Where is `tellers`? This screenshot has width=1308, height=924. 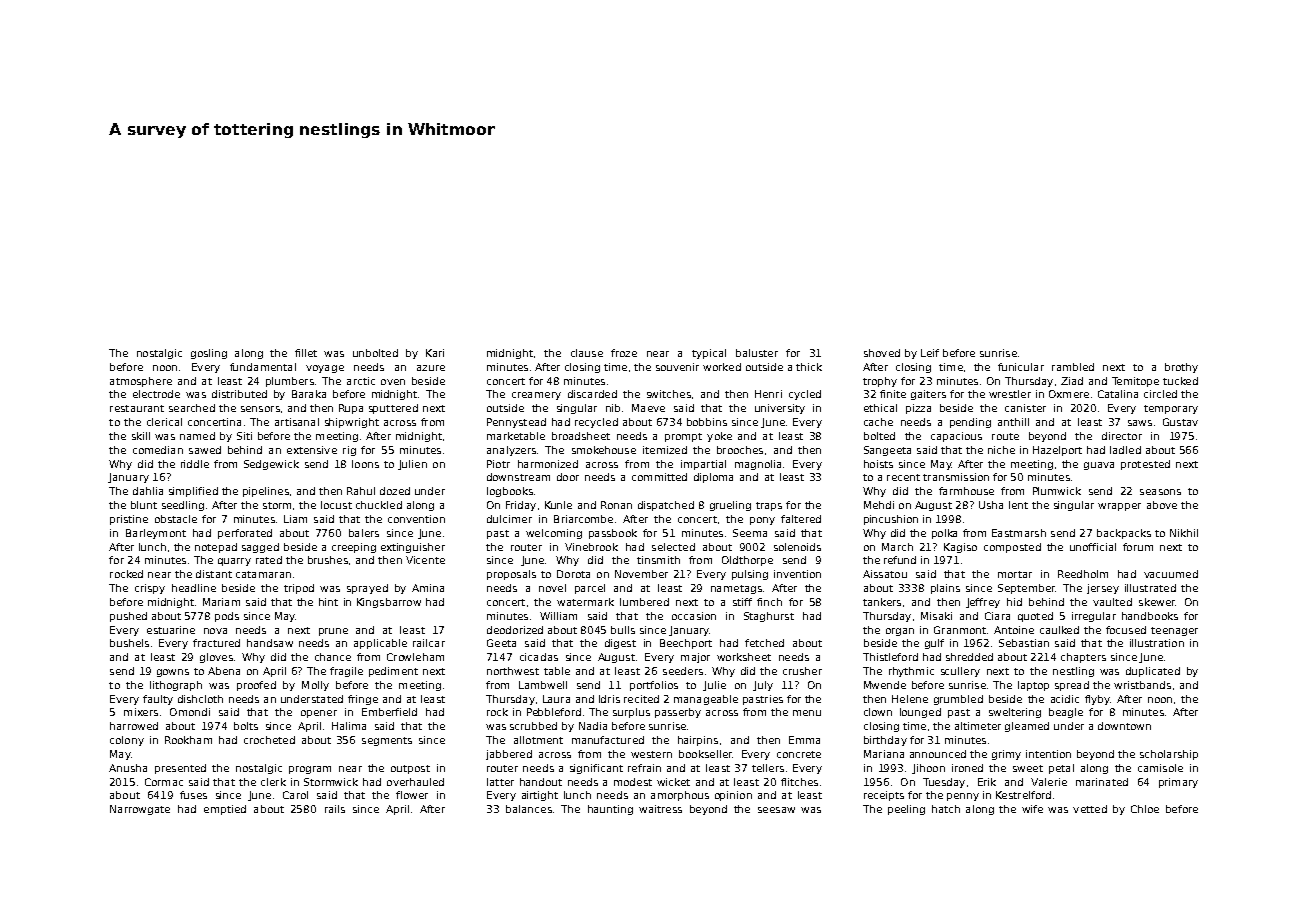
tellers is located at coordinates (768, 768).
